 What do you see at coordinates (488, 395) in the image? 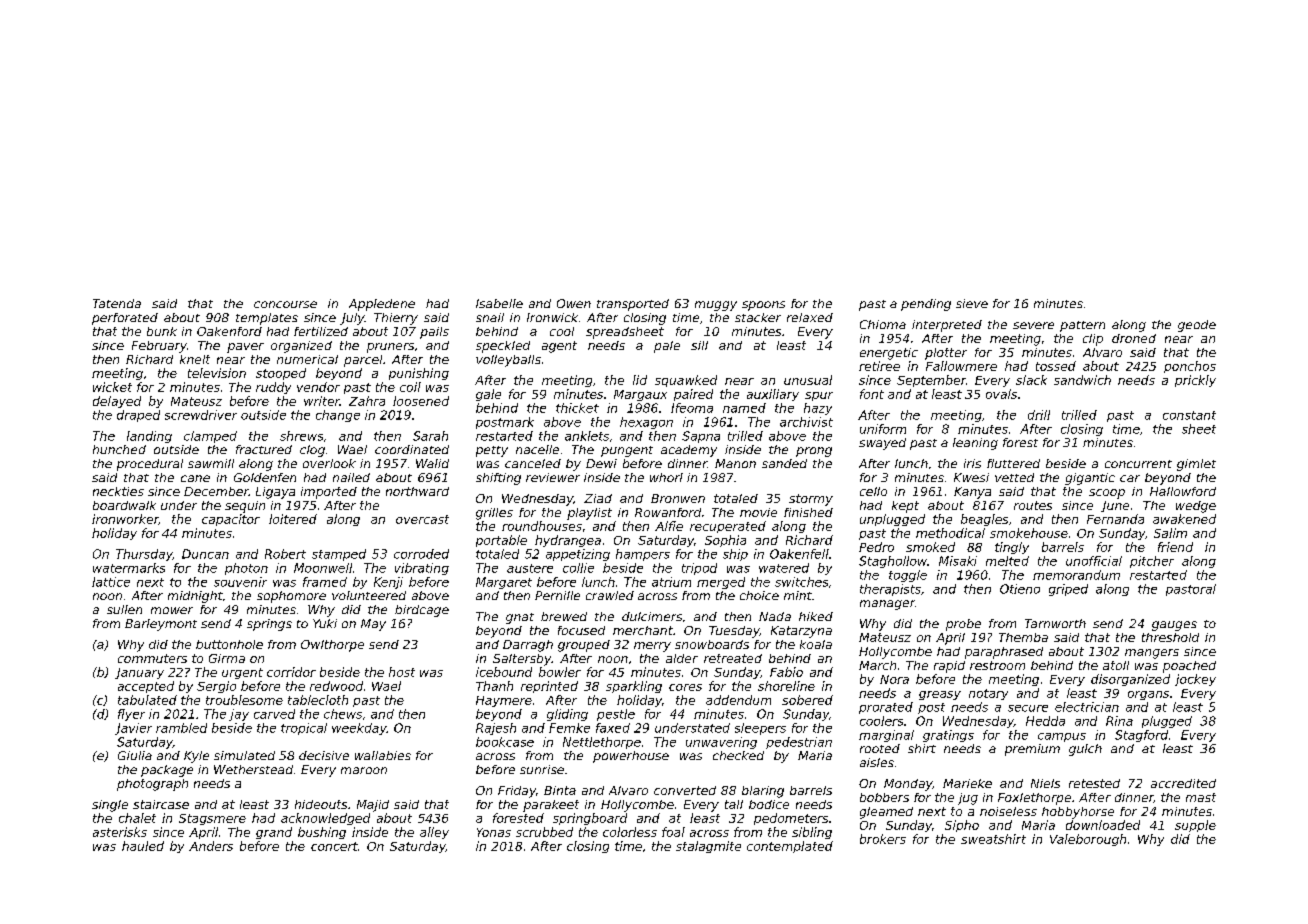
I see `gale` at bounding box center [488, 395].
